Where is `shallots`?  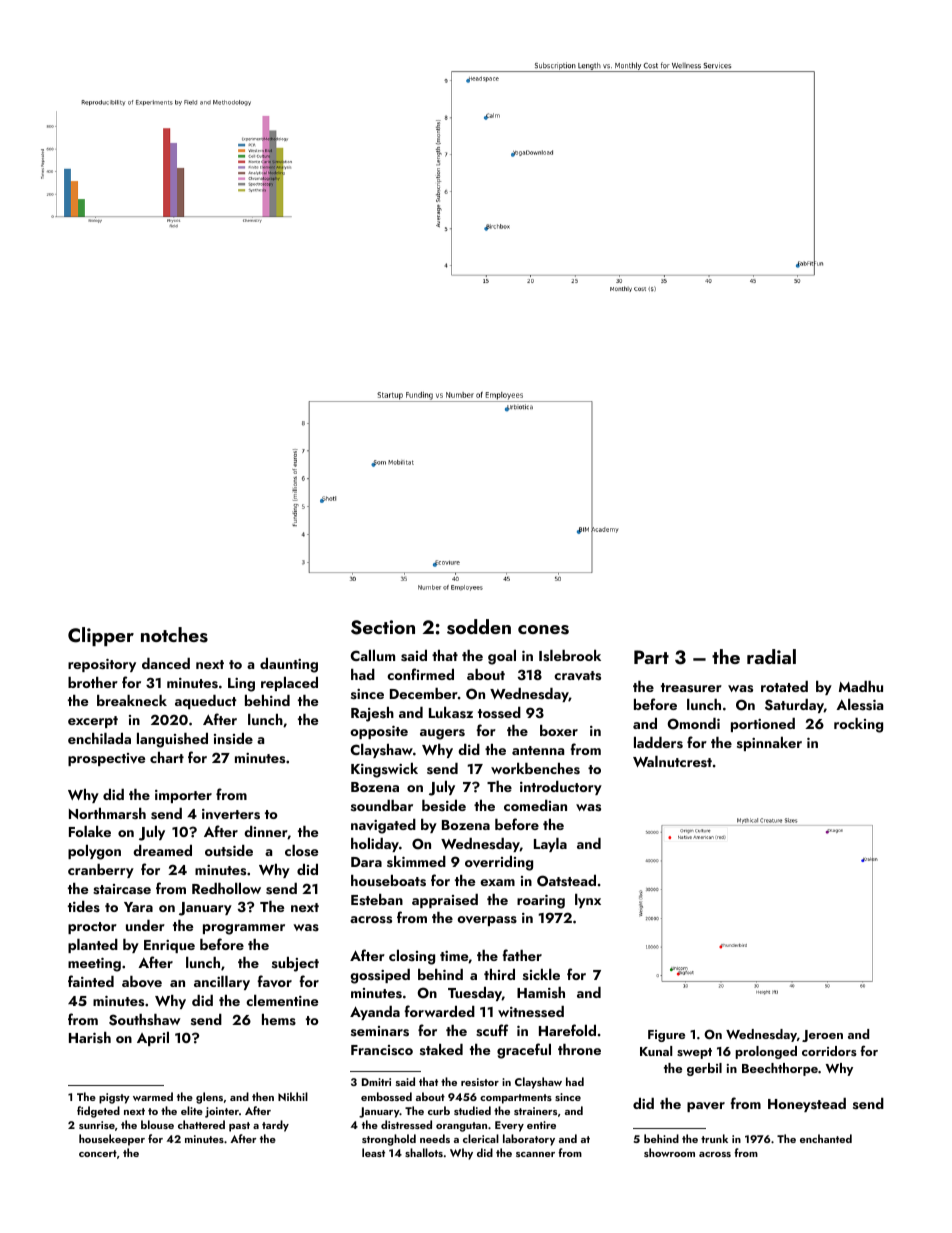
shallots is located at coordinates (424, 1152).
